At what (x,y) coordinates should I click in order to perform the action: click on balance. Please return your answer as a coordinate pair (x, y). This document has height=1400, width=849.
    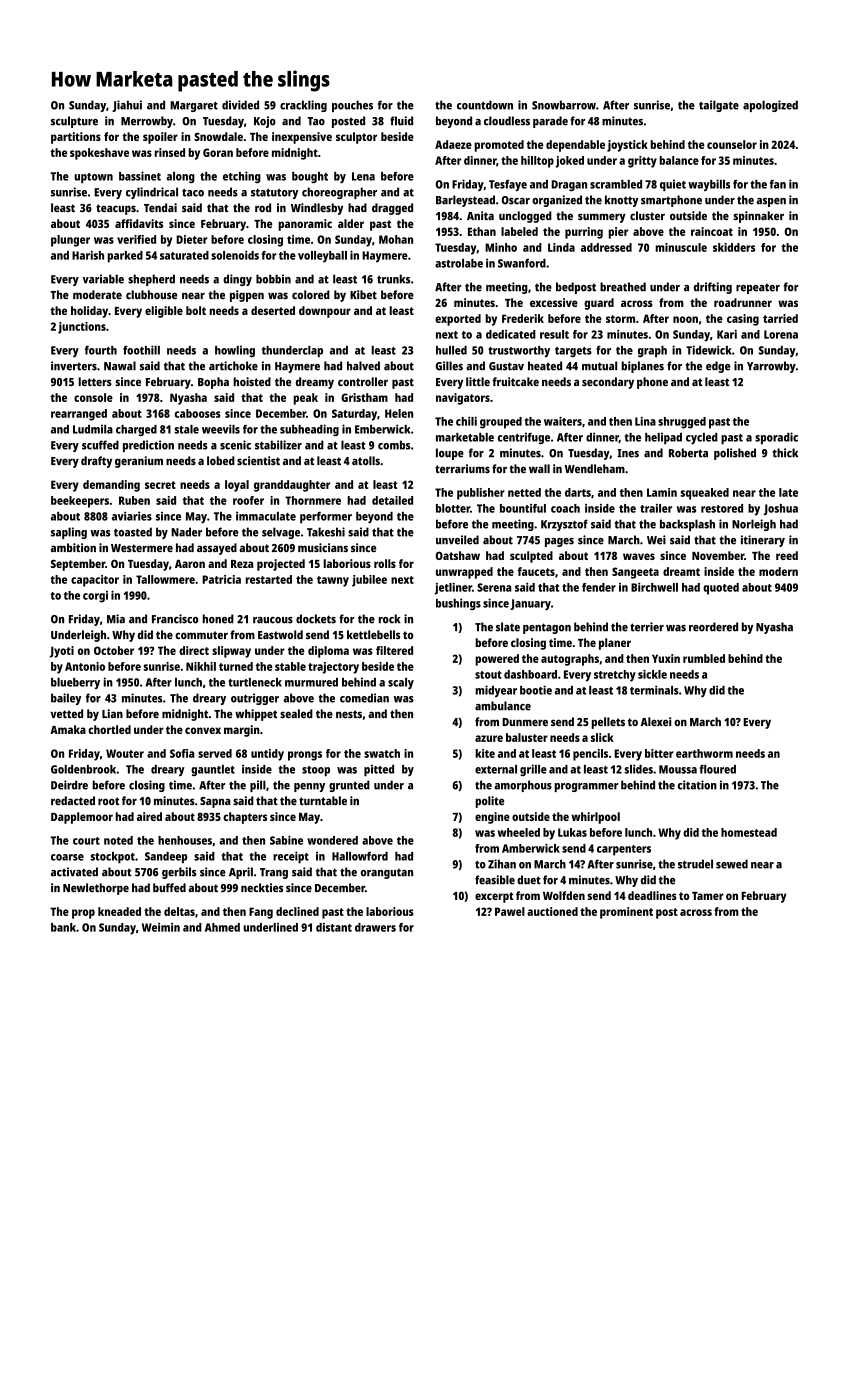
    Looking at the image, I should click on (679, 160).
